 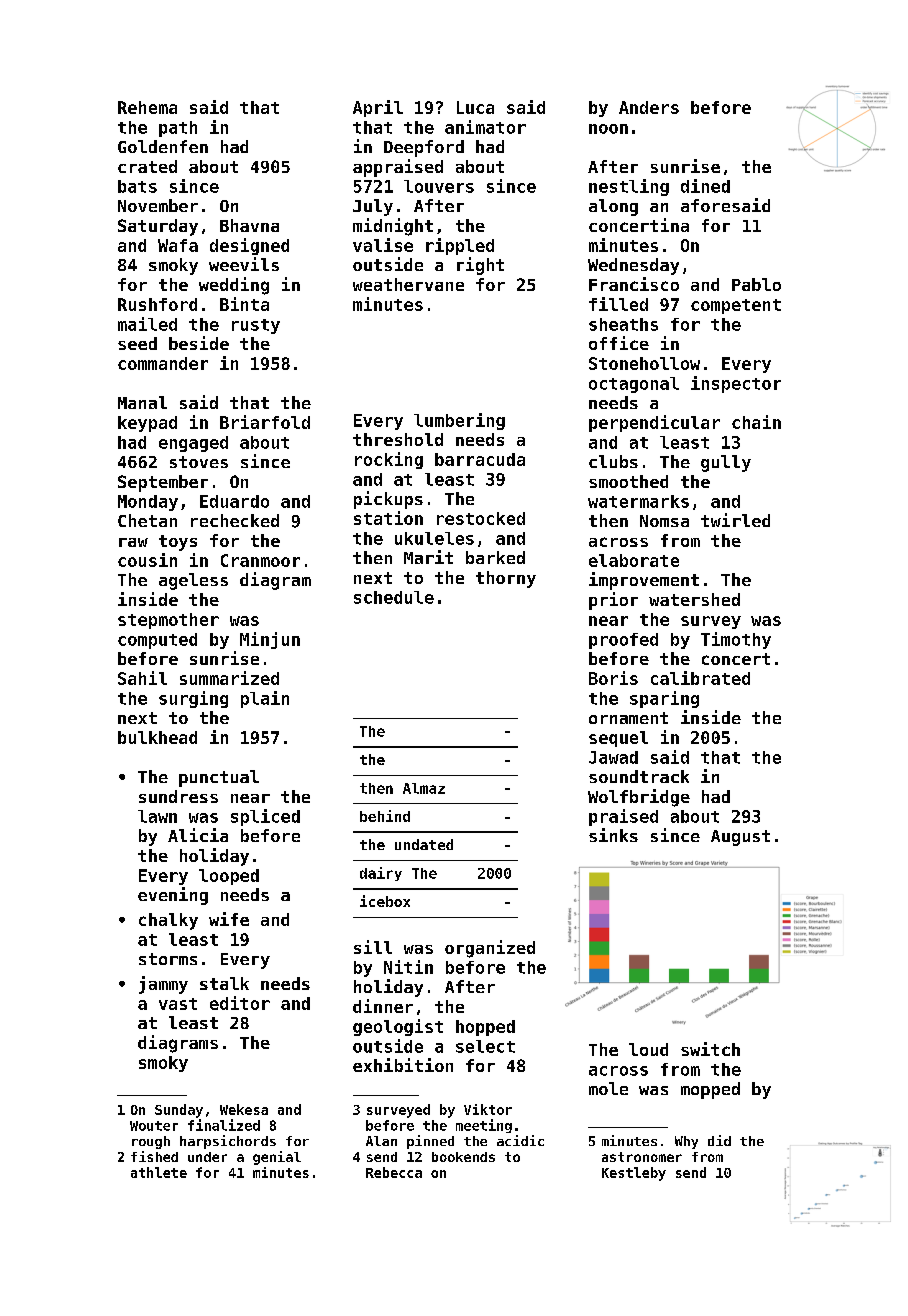 What do you see at coordinates (649, 107) in the screenshot?
I see `Anders` at bounding box center [649, 107].
